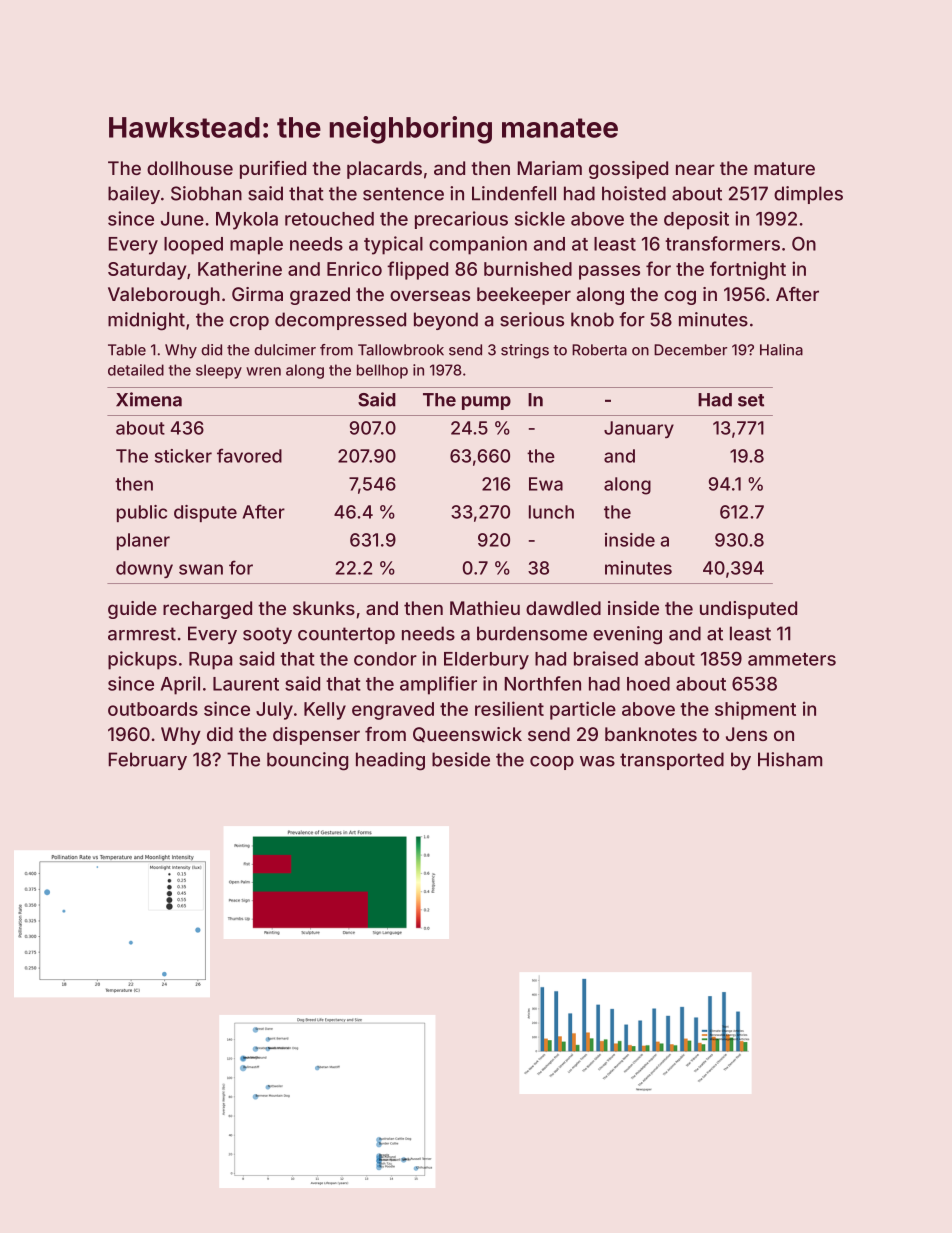  Describe the element at coordinates (680, 297) in the document. I see `cog` at that location.
